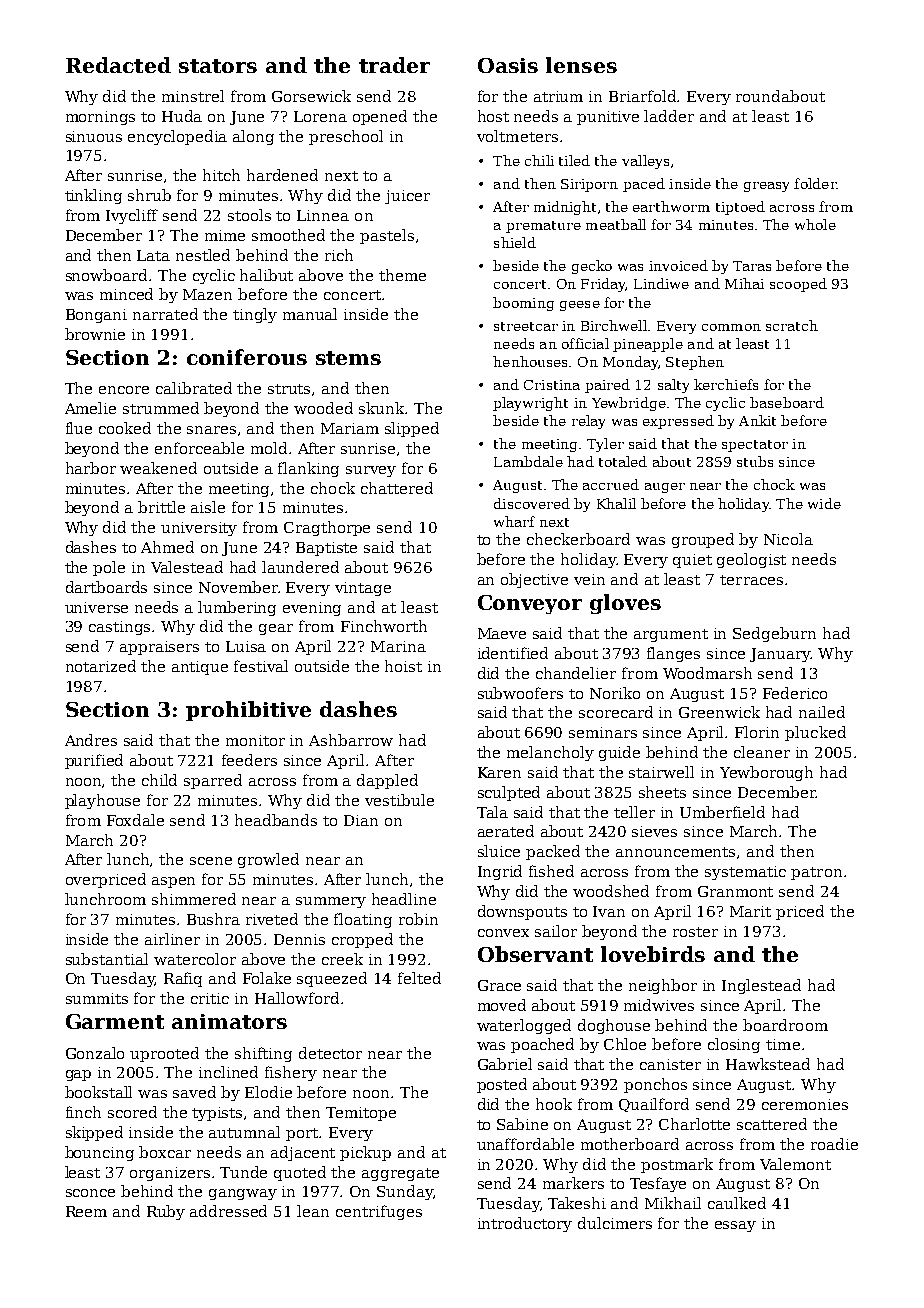  Describe the element at coordinates (525, 1144) in the screenshot. I see `unaffordable` at that location.
